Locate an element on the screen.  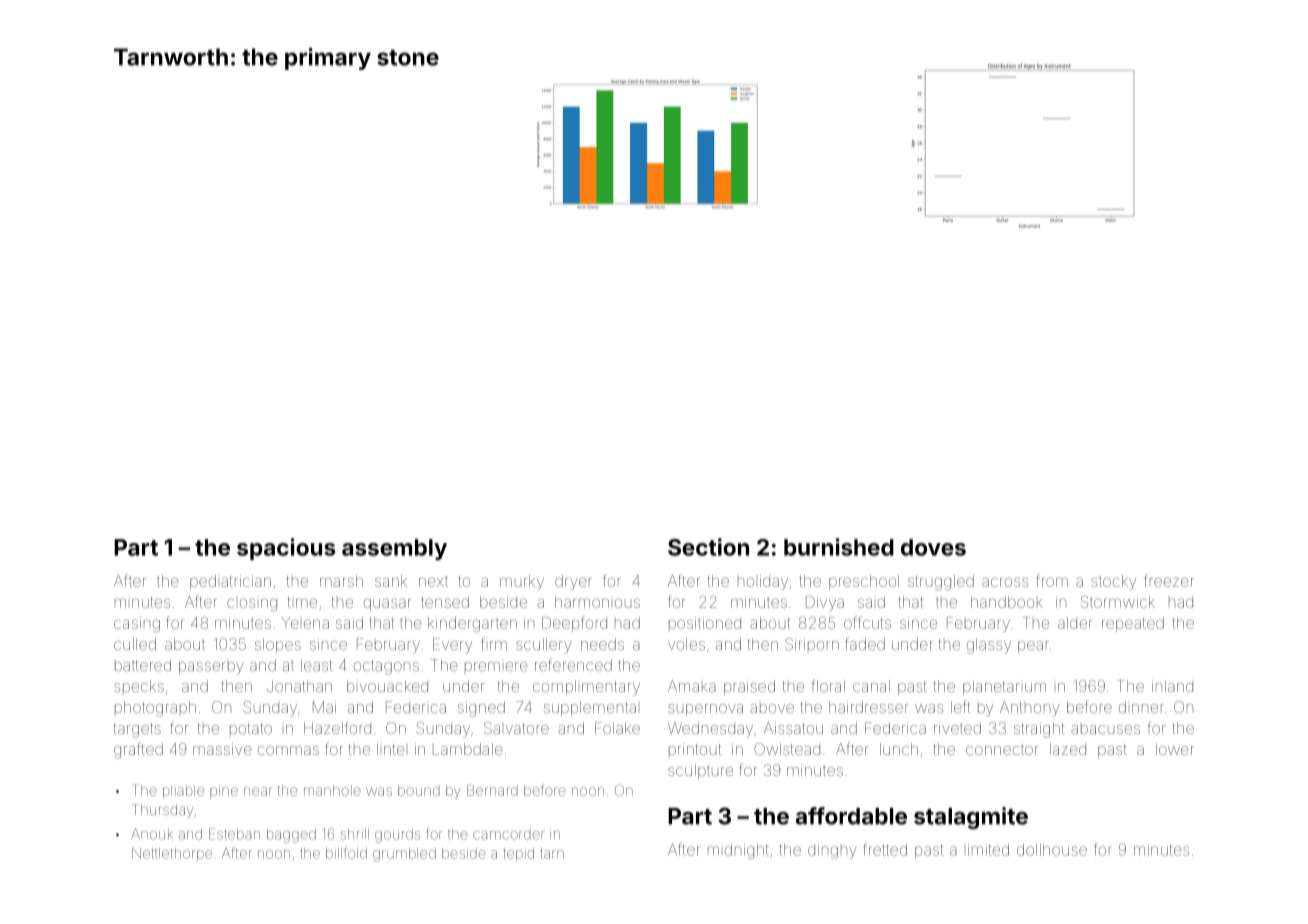
Hazelford is located at coordinates (337, 727).
